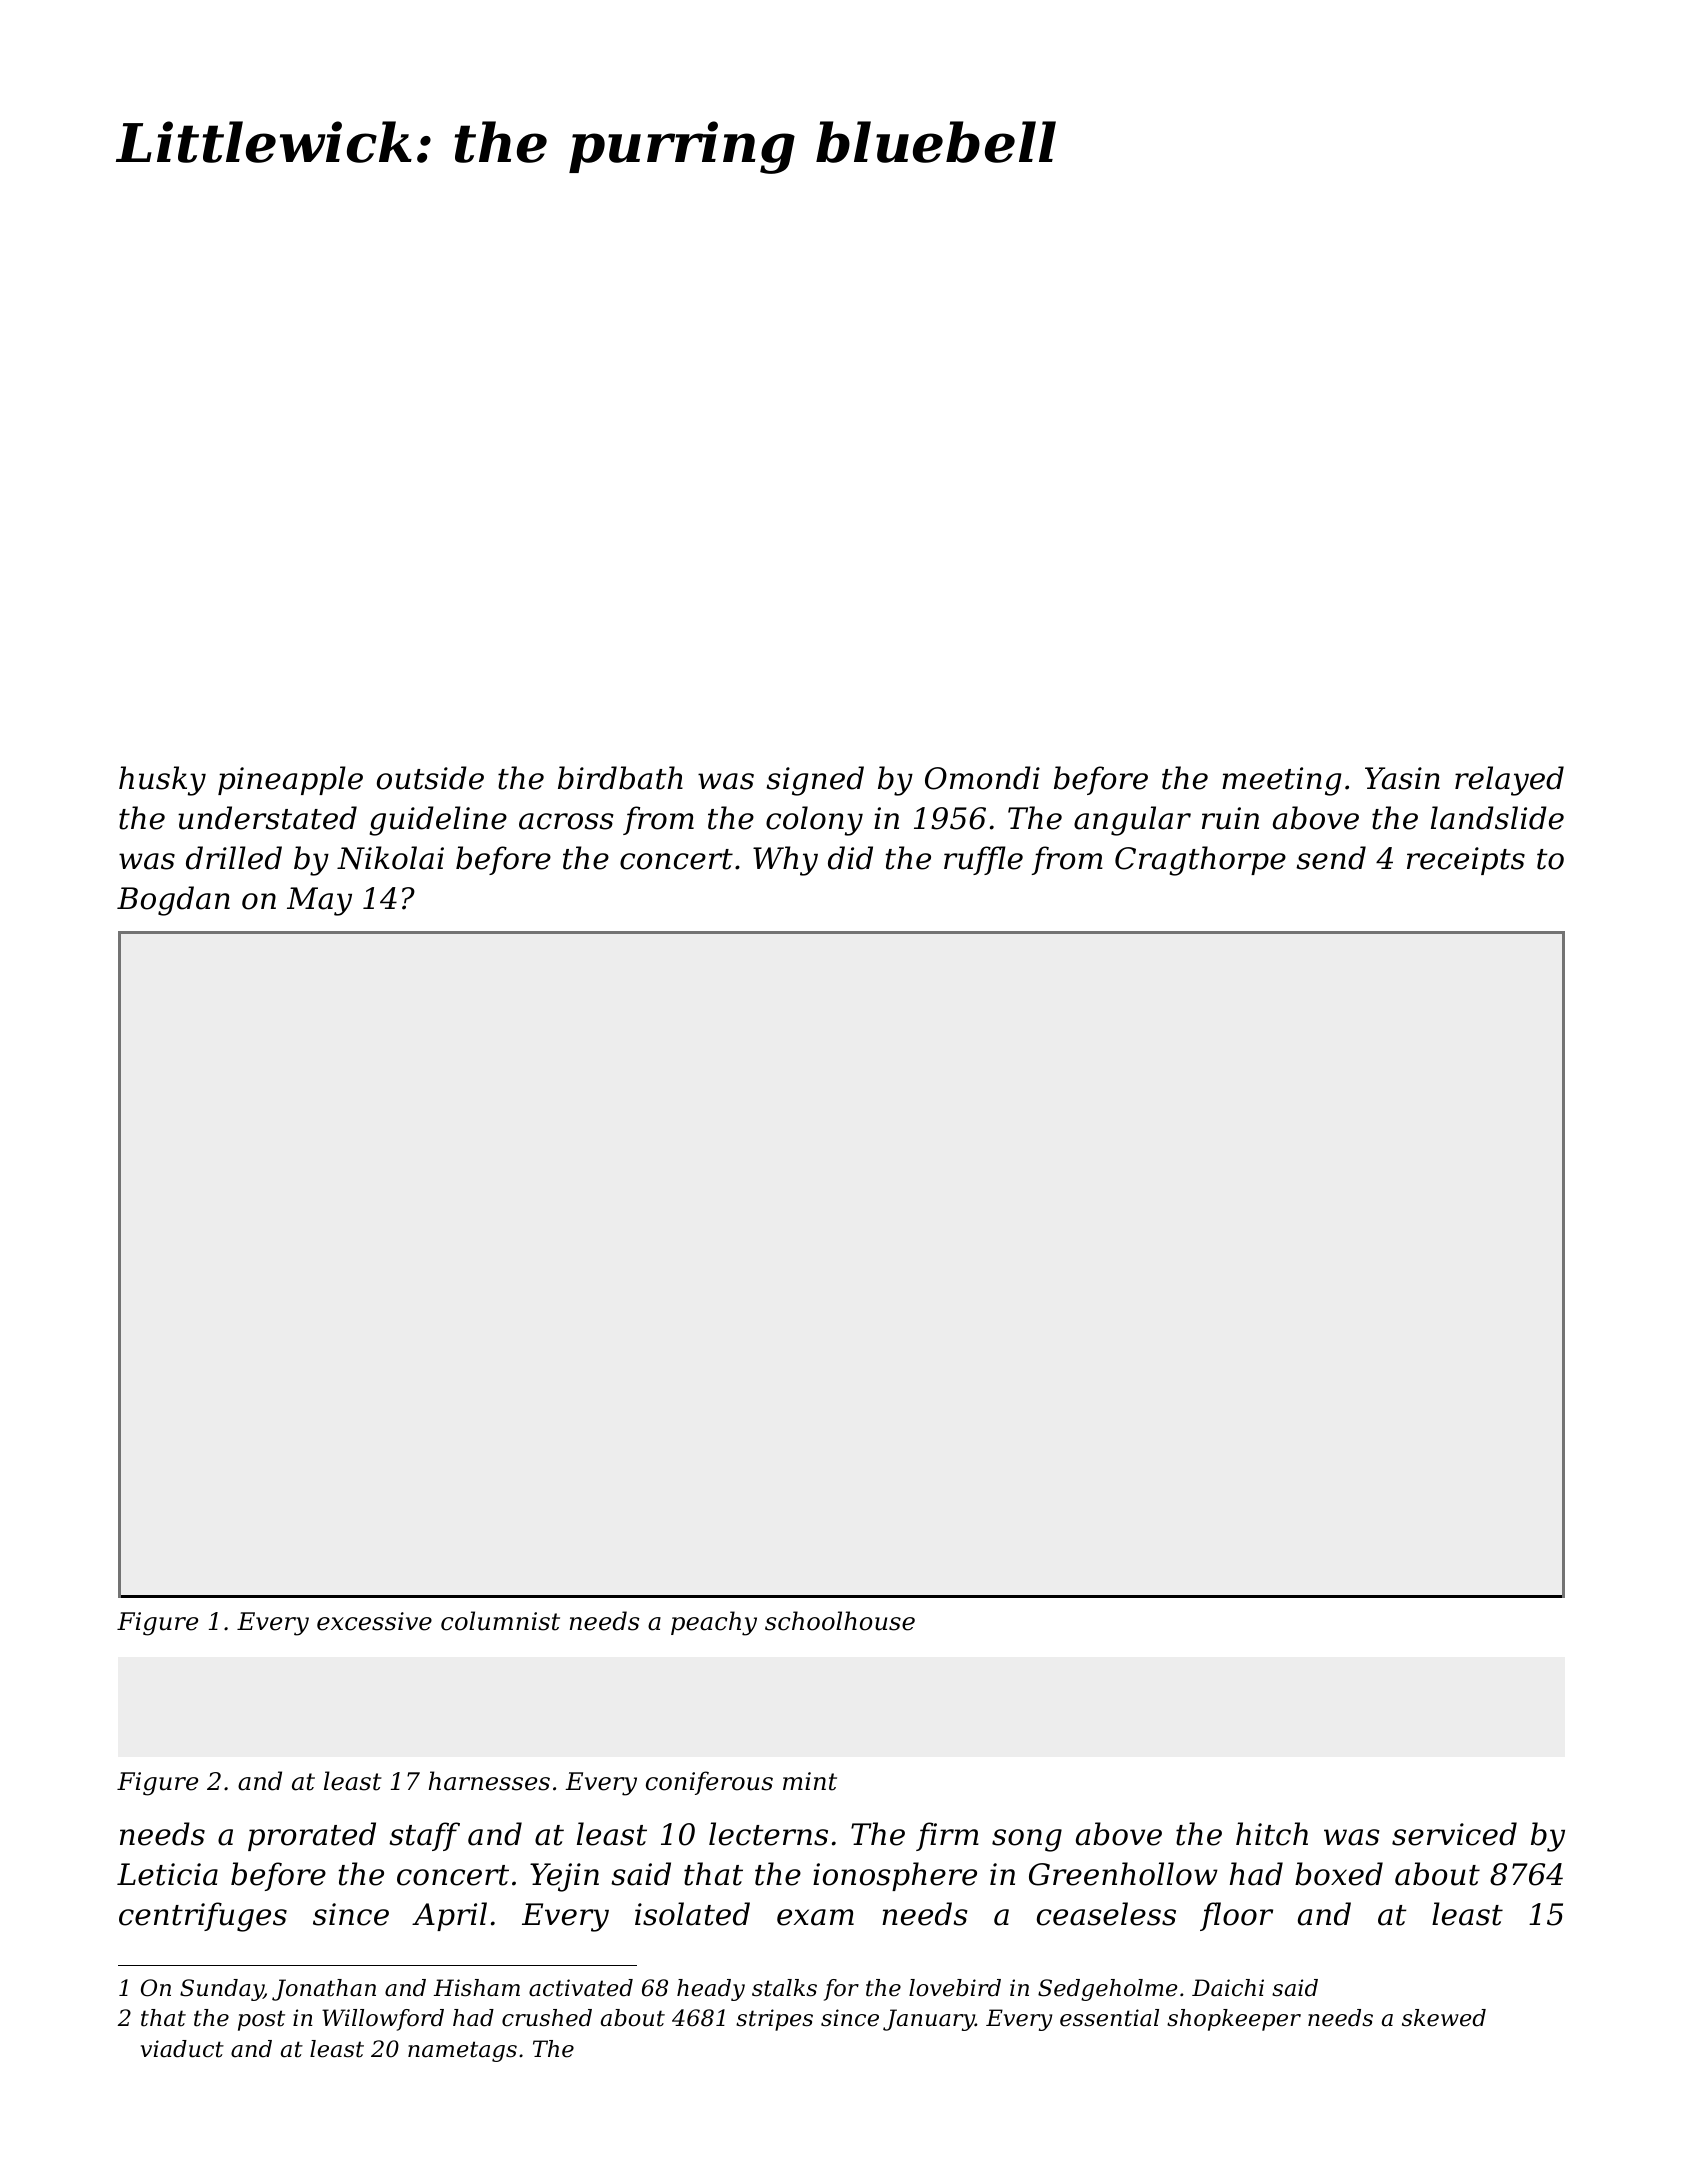 This screenshot has width=1683, height=2178. What do you see at coordinates (983, 860) in the screenshot?
I see `ruffle` at bounding box center [983, 860].
